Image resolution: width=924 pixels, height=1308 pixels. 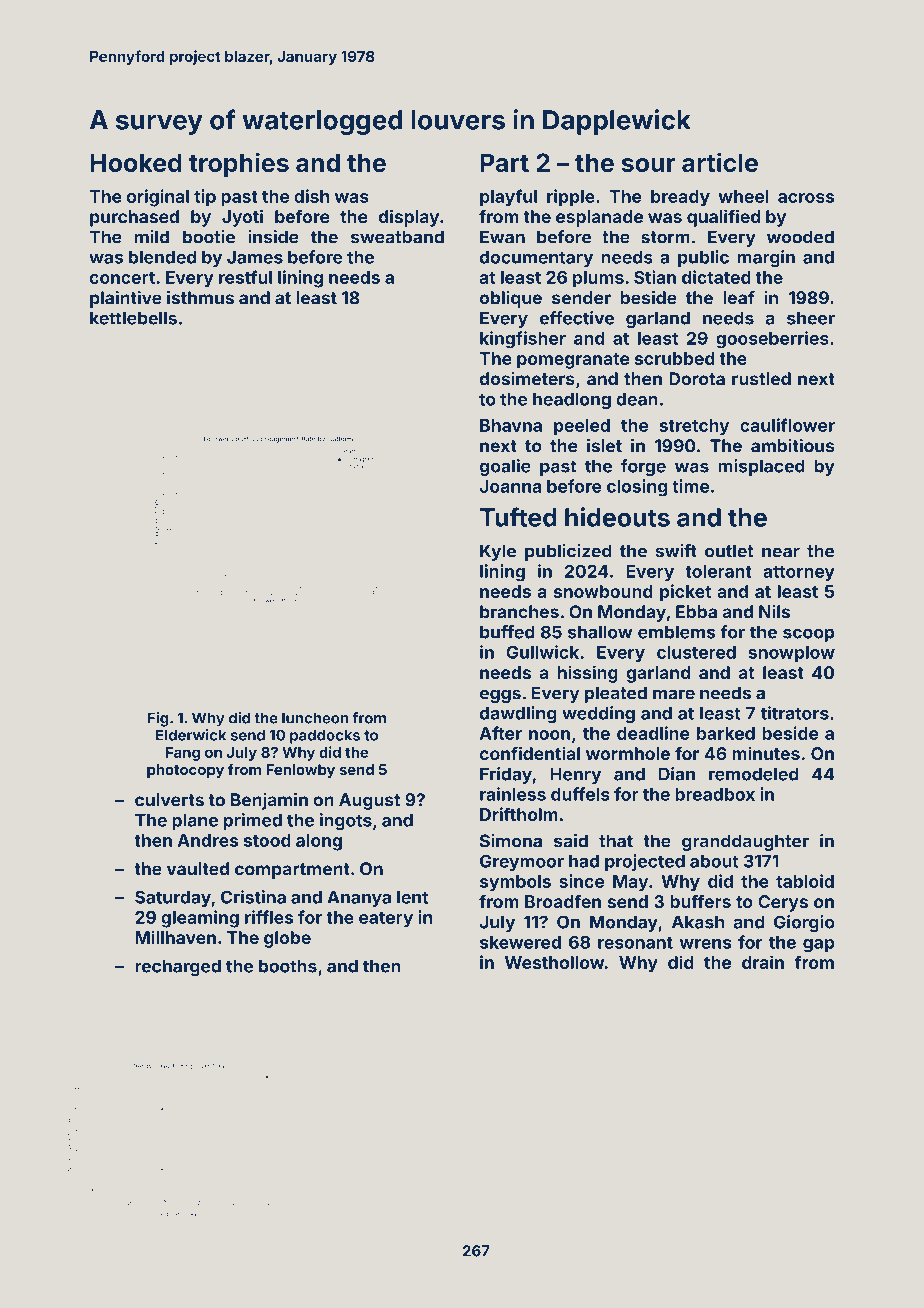 I want to click on Bhavna, so click(x=511, y=425).
